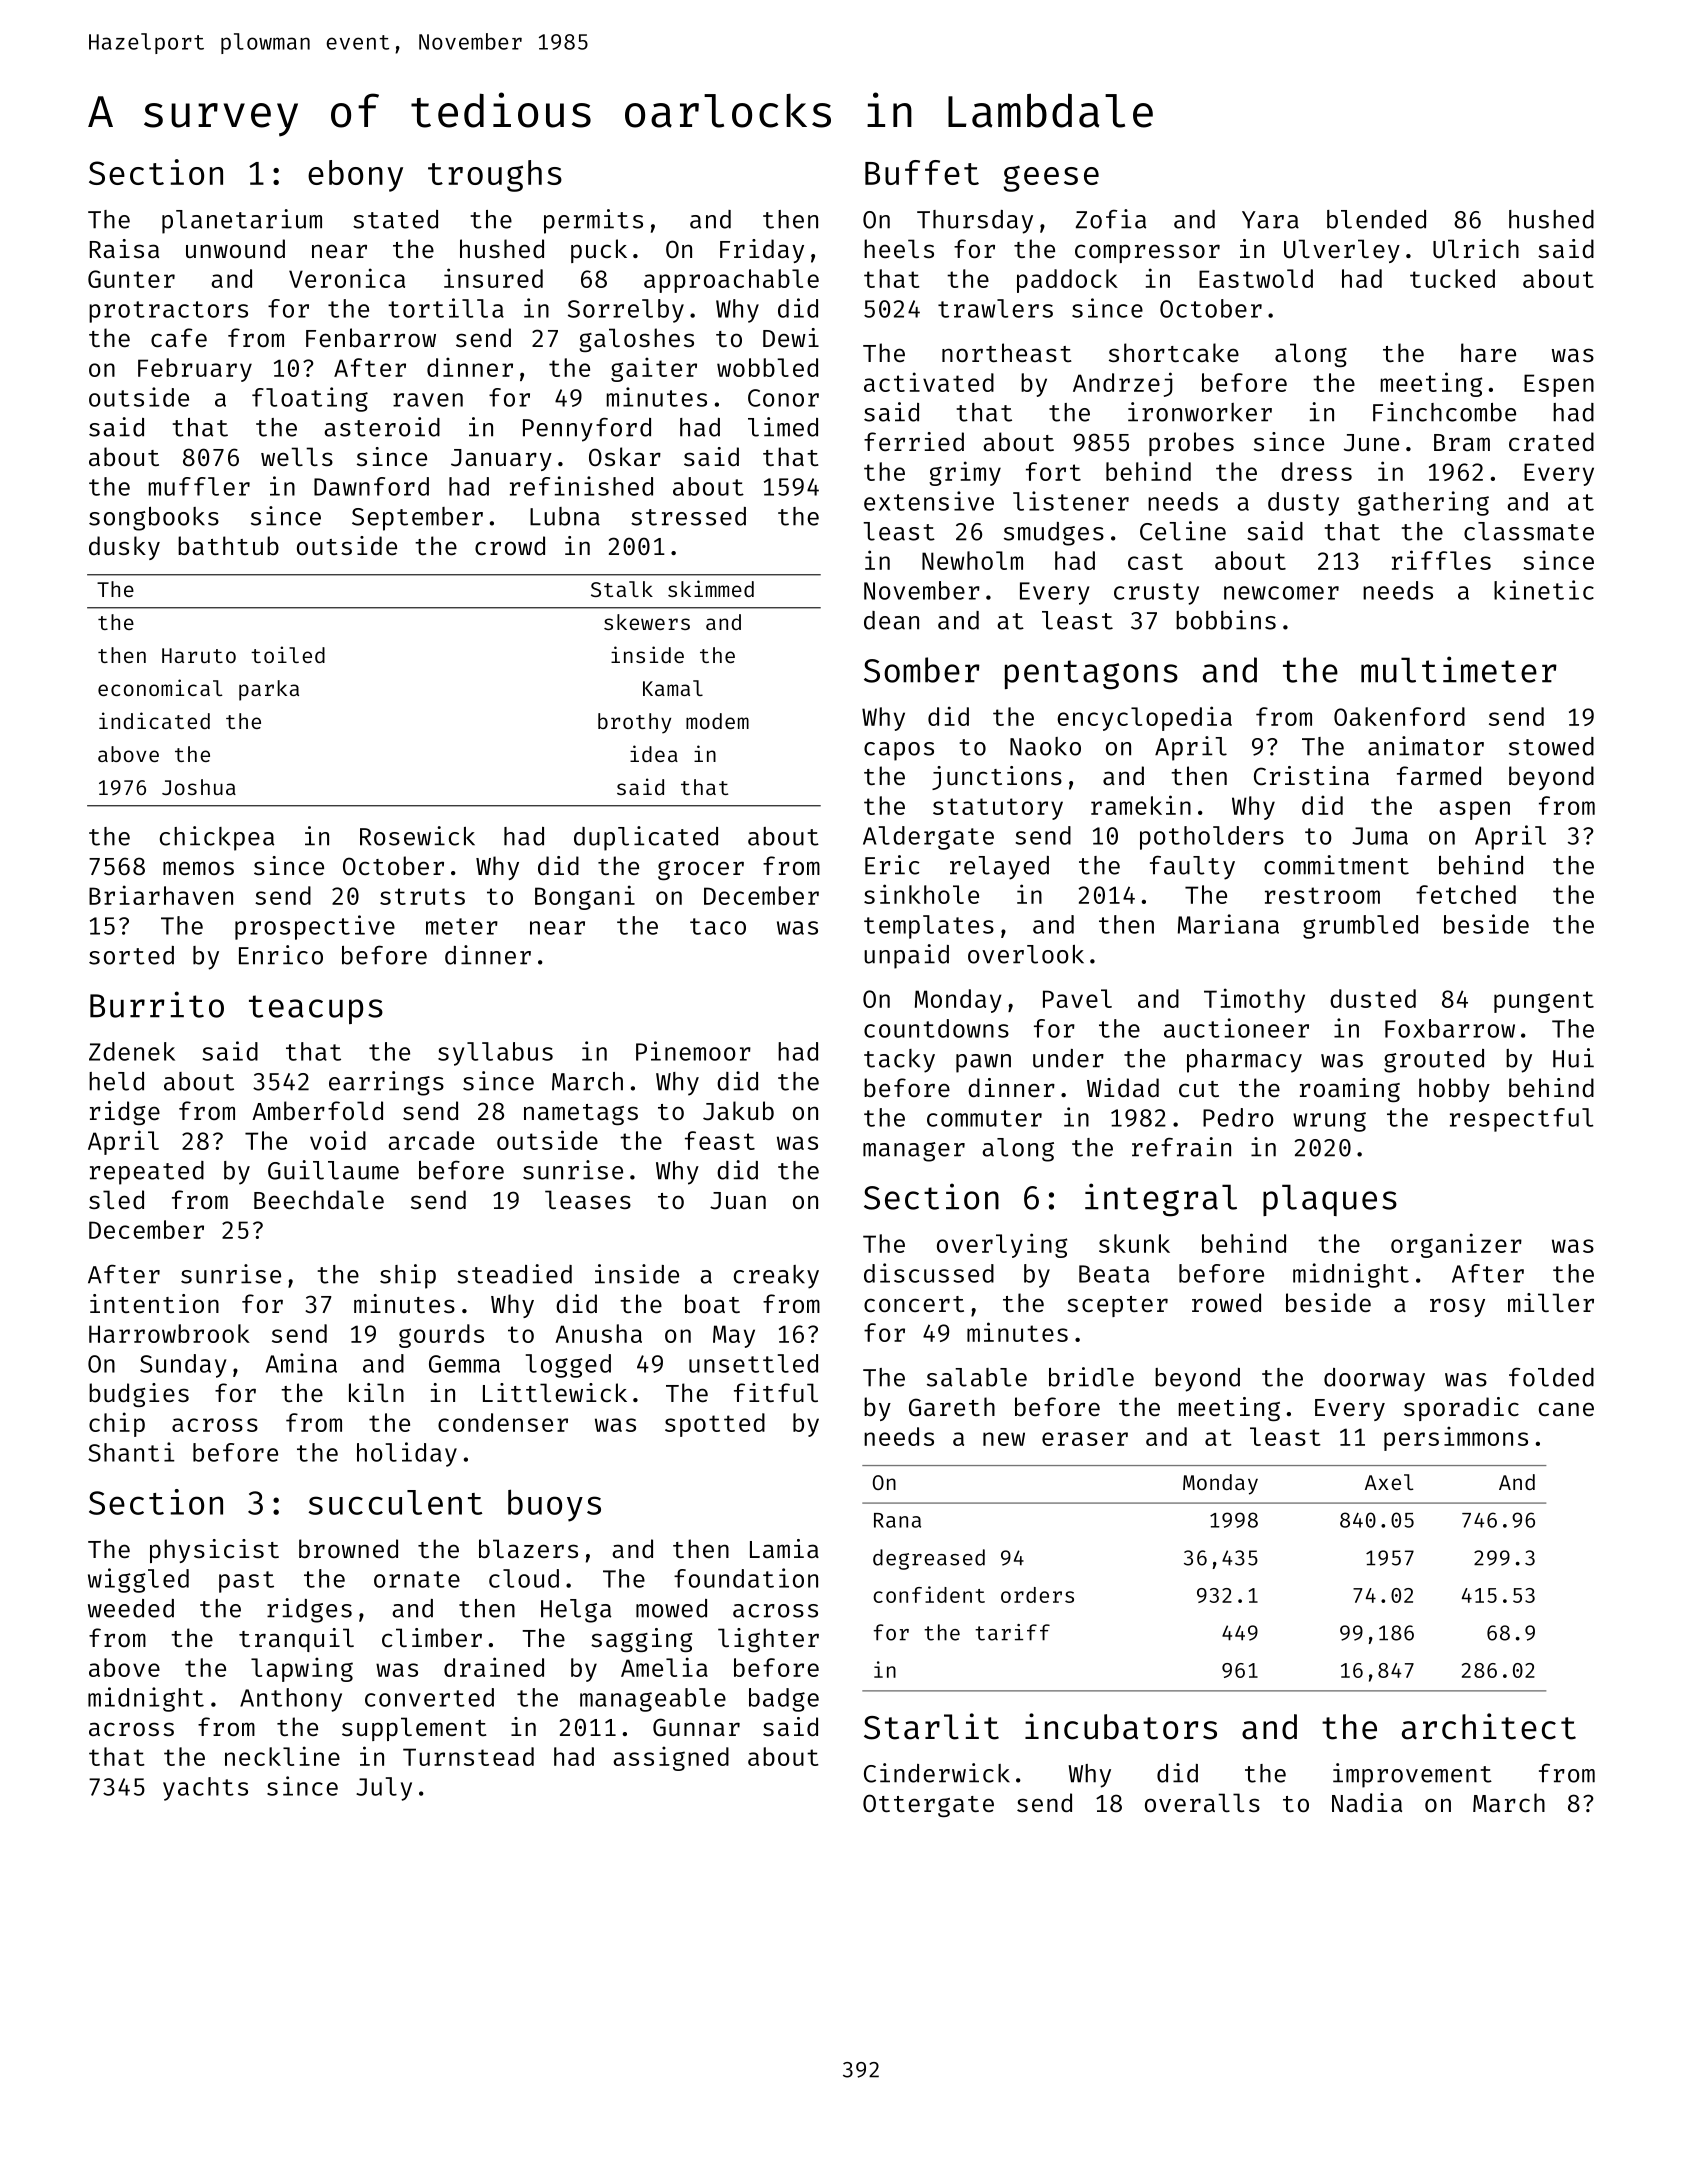 The height and width of the screenshot is (2178, 1683). What do you see at coordinates (468, 1756) in the screenshot?
I see `Turnstead` at bounding box center [468, 1756].
